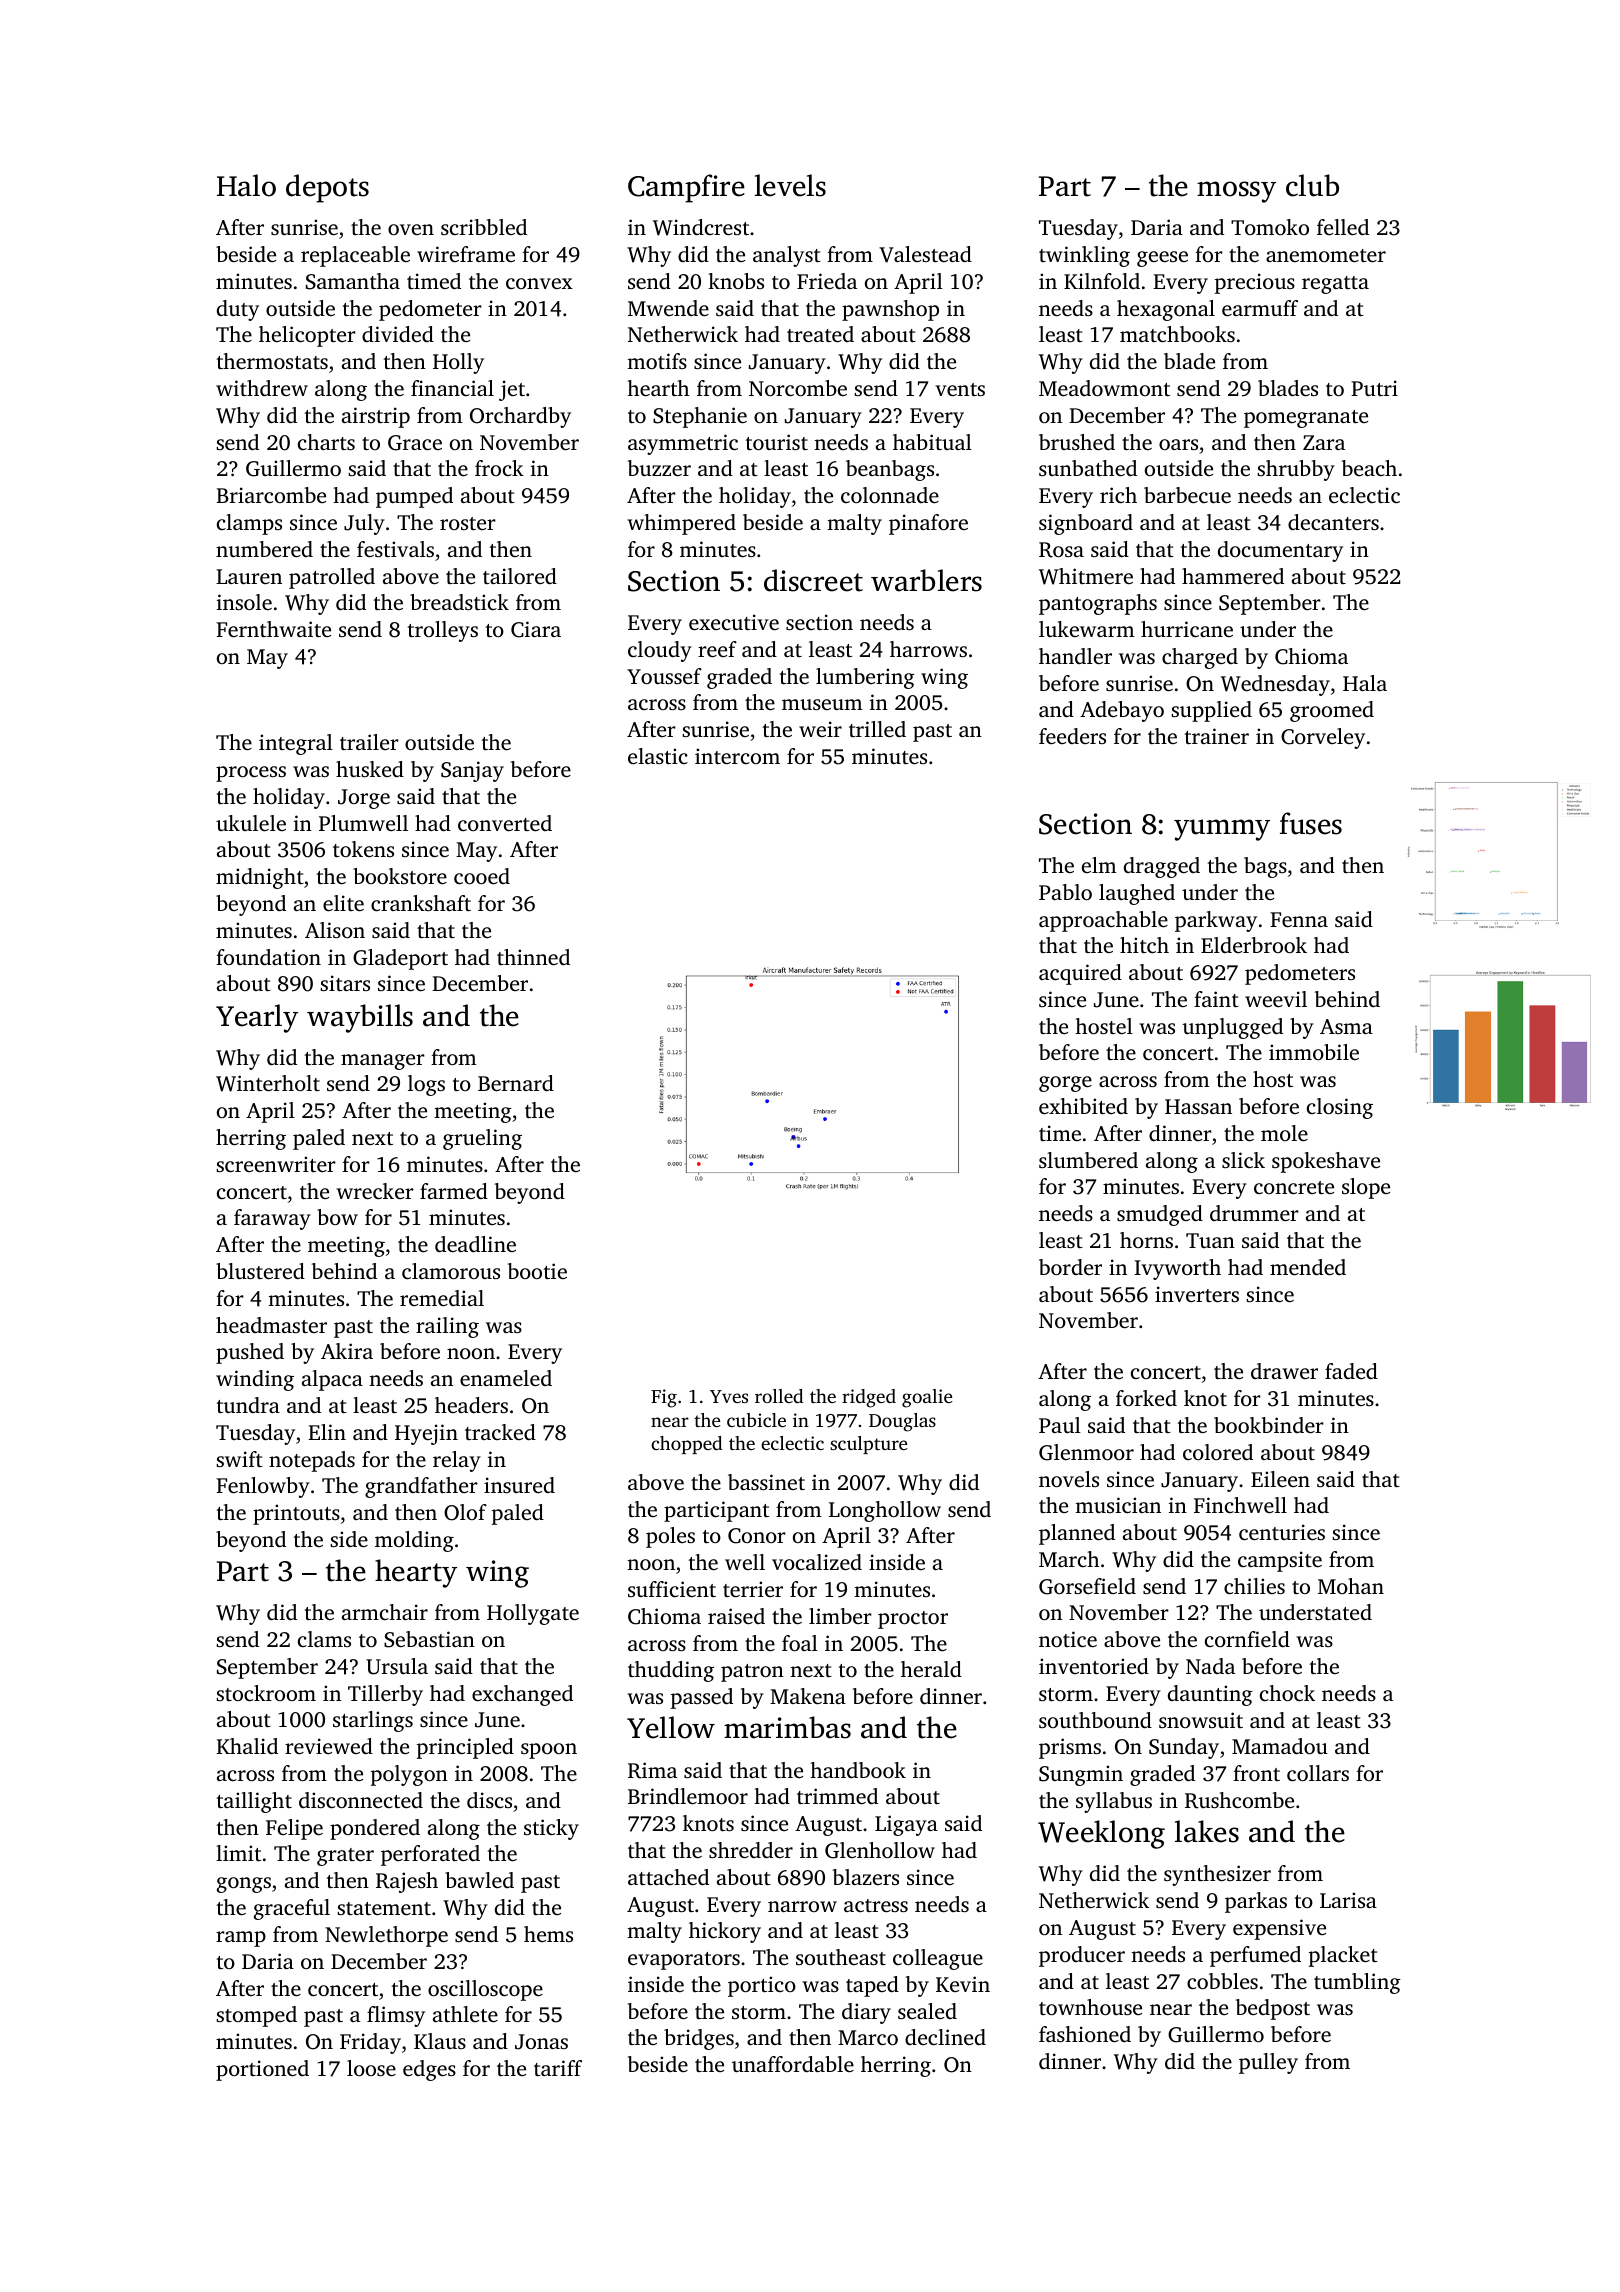  Describe the element at coordinates (790, 185) in the page. I see `levels` at that location.
